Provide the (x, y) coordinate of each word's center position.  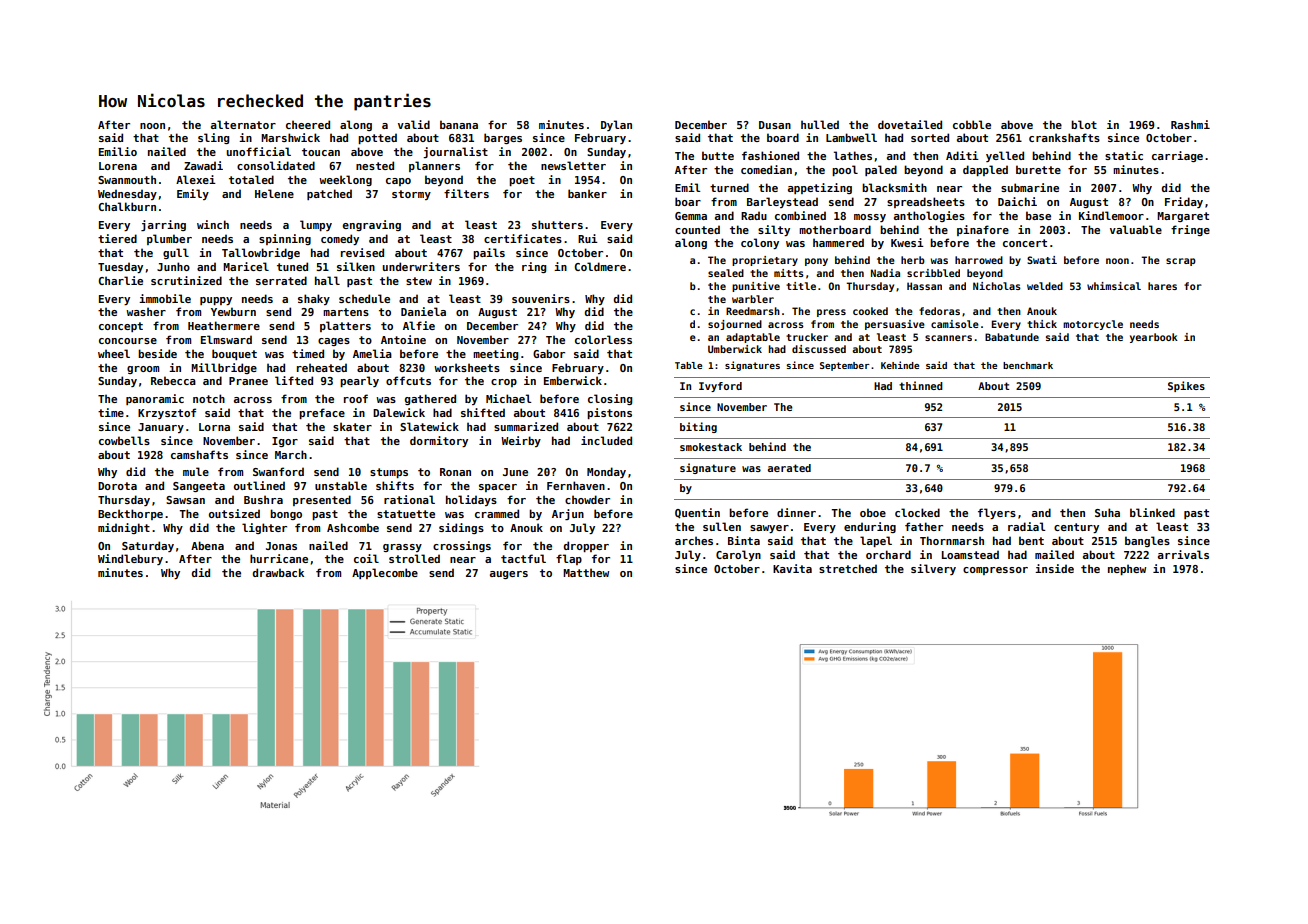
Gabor (549, 353)
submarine (1030, 187)
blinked (1152, 512)
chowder (587, 499)
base (1038, 215)
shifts (395, 485)
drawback (278, 572)
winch (213, 224)
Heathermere (224, 325)
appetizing (820, 188)
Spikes (1186, 386)
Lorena (118, 166)
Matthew (586, 572)
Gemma (691, 216)
